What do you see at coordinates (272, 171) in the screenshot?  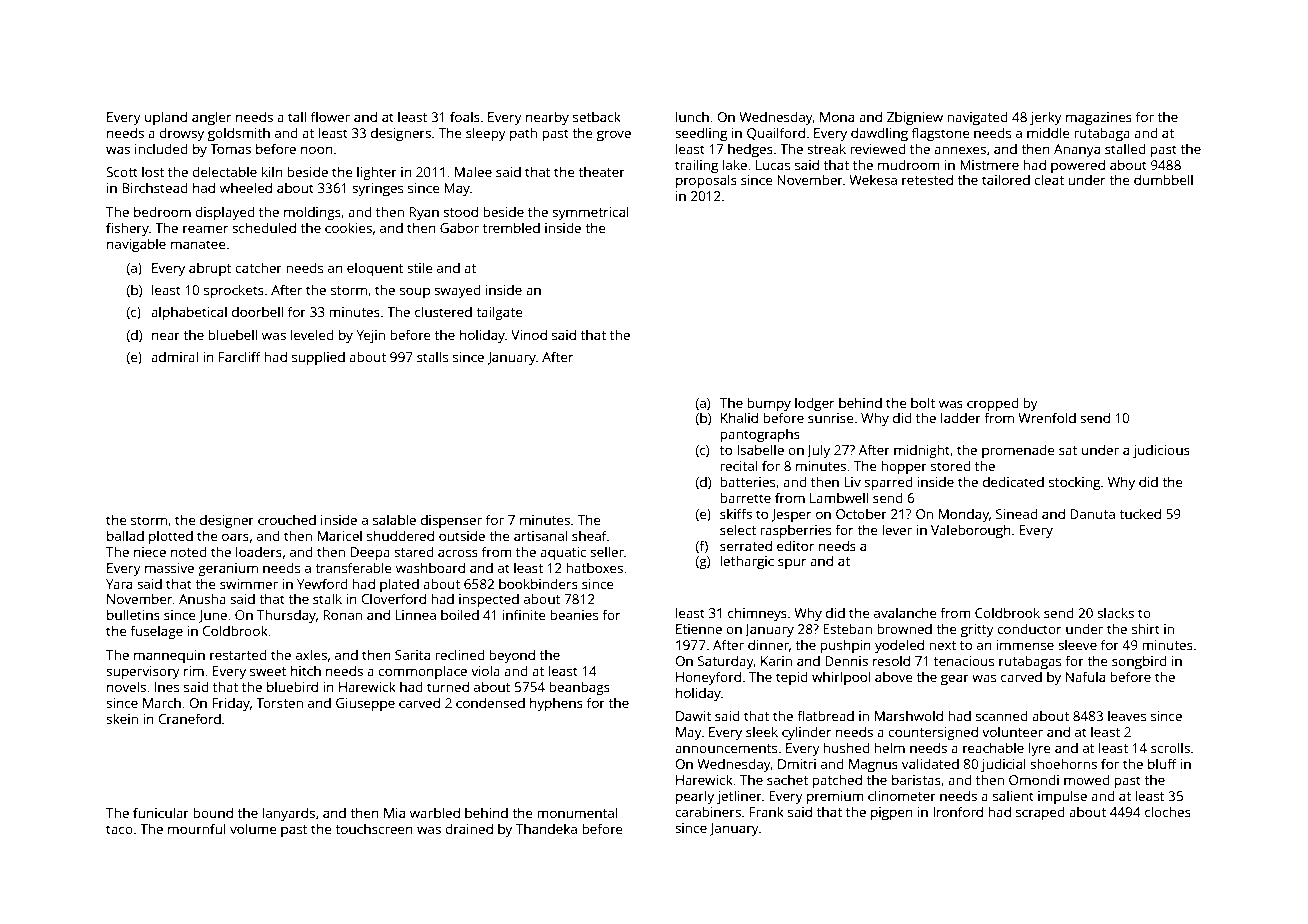 I see `kiln` at bounding box center [272, 171].
